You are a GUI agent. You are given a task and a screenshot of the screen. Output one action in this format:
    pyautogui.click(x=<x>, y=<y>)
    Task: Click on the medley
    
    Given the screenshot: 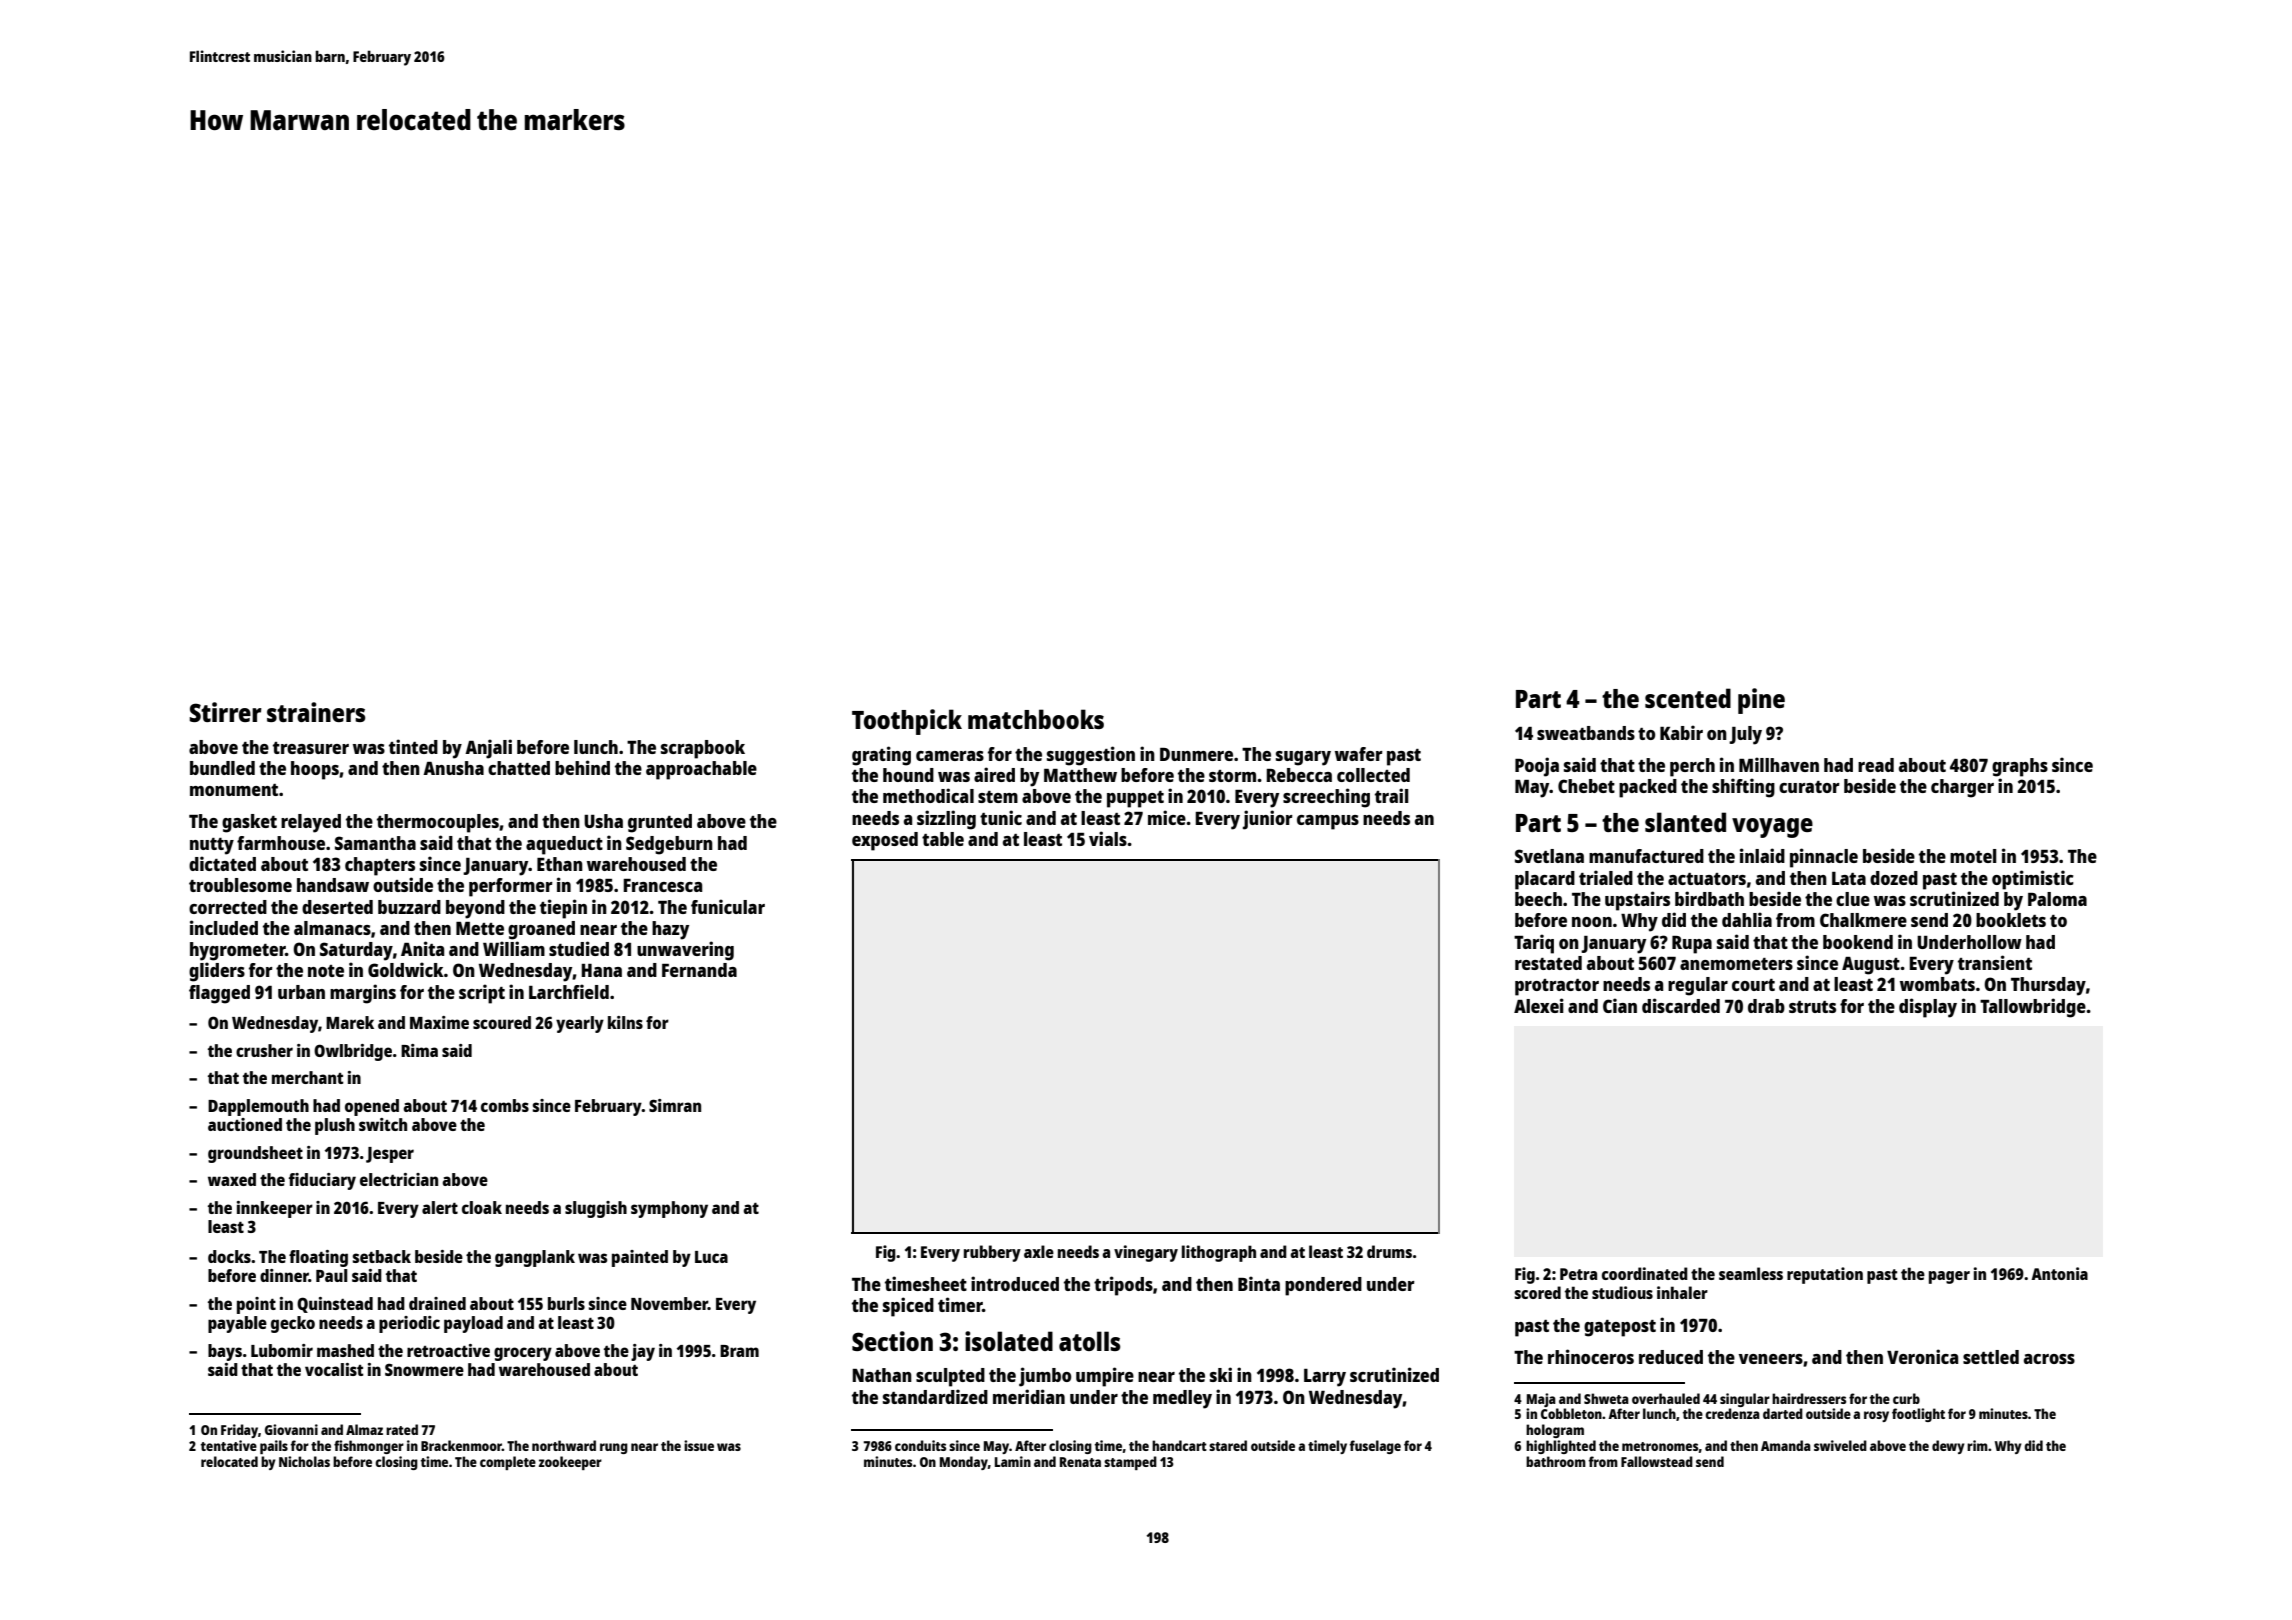 What is the action you would take?
    pyautogui.click(x=1182, y=1399)
